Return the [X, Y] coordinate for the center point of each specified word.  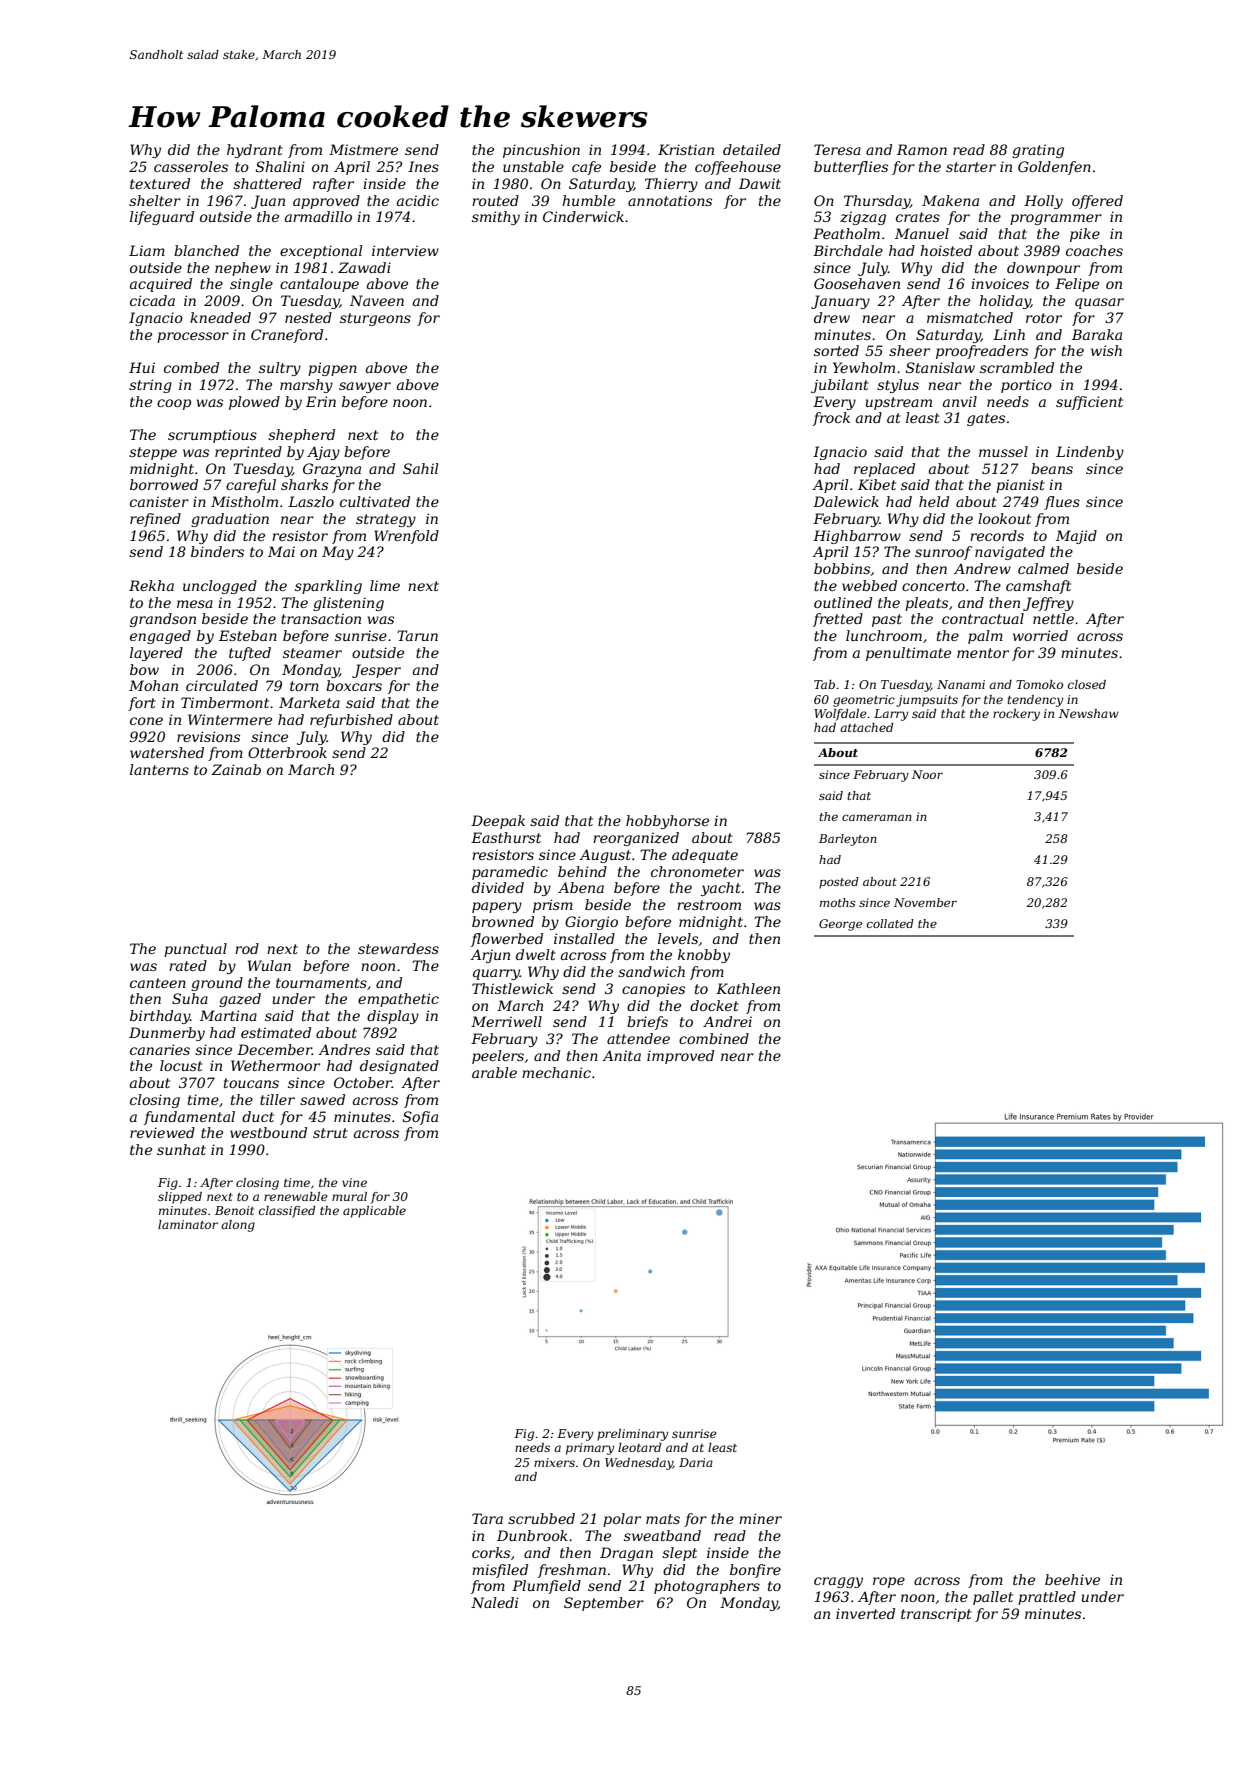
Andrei [727, 1021]
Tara [487, 1518]
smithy [496, 218]
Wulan [269, 965]
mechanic [556, 1072]
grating [1038, 151]
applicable [374, 1212]
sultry [280, 369]
